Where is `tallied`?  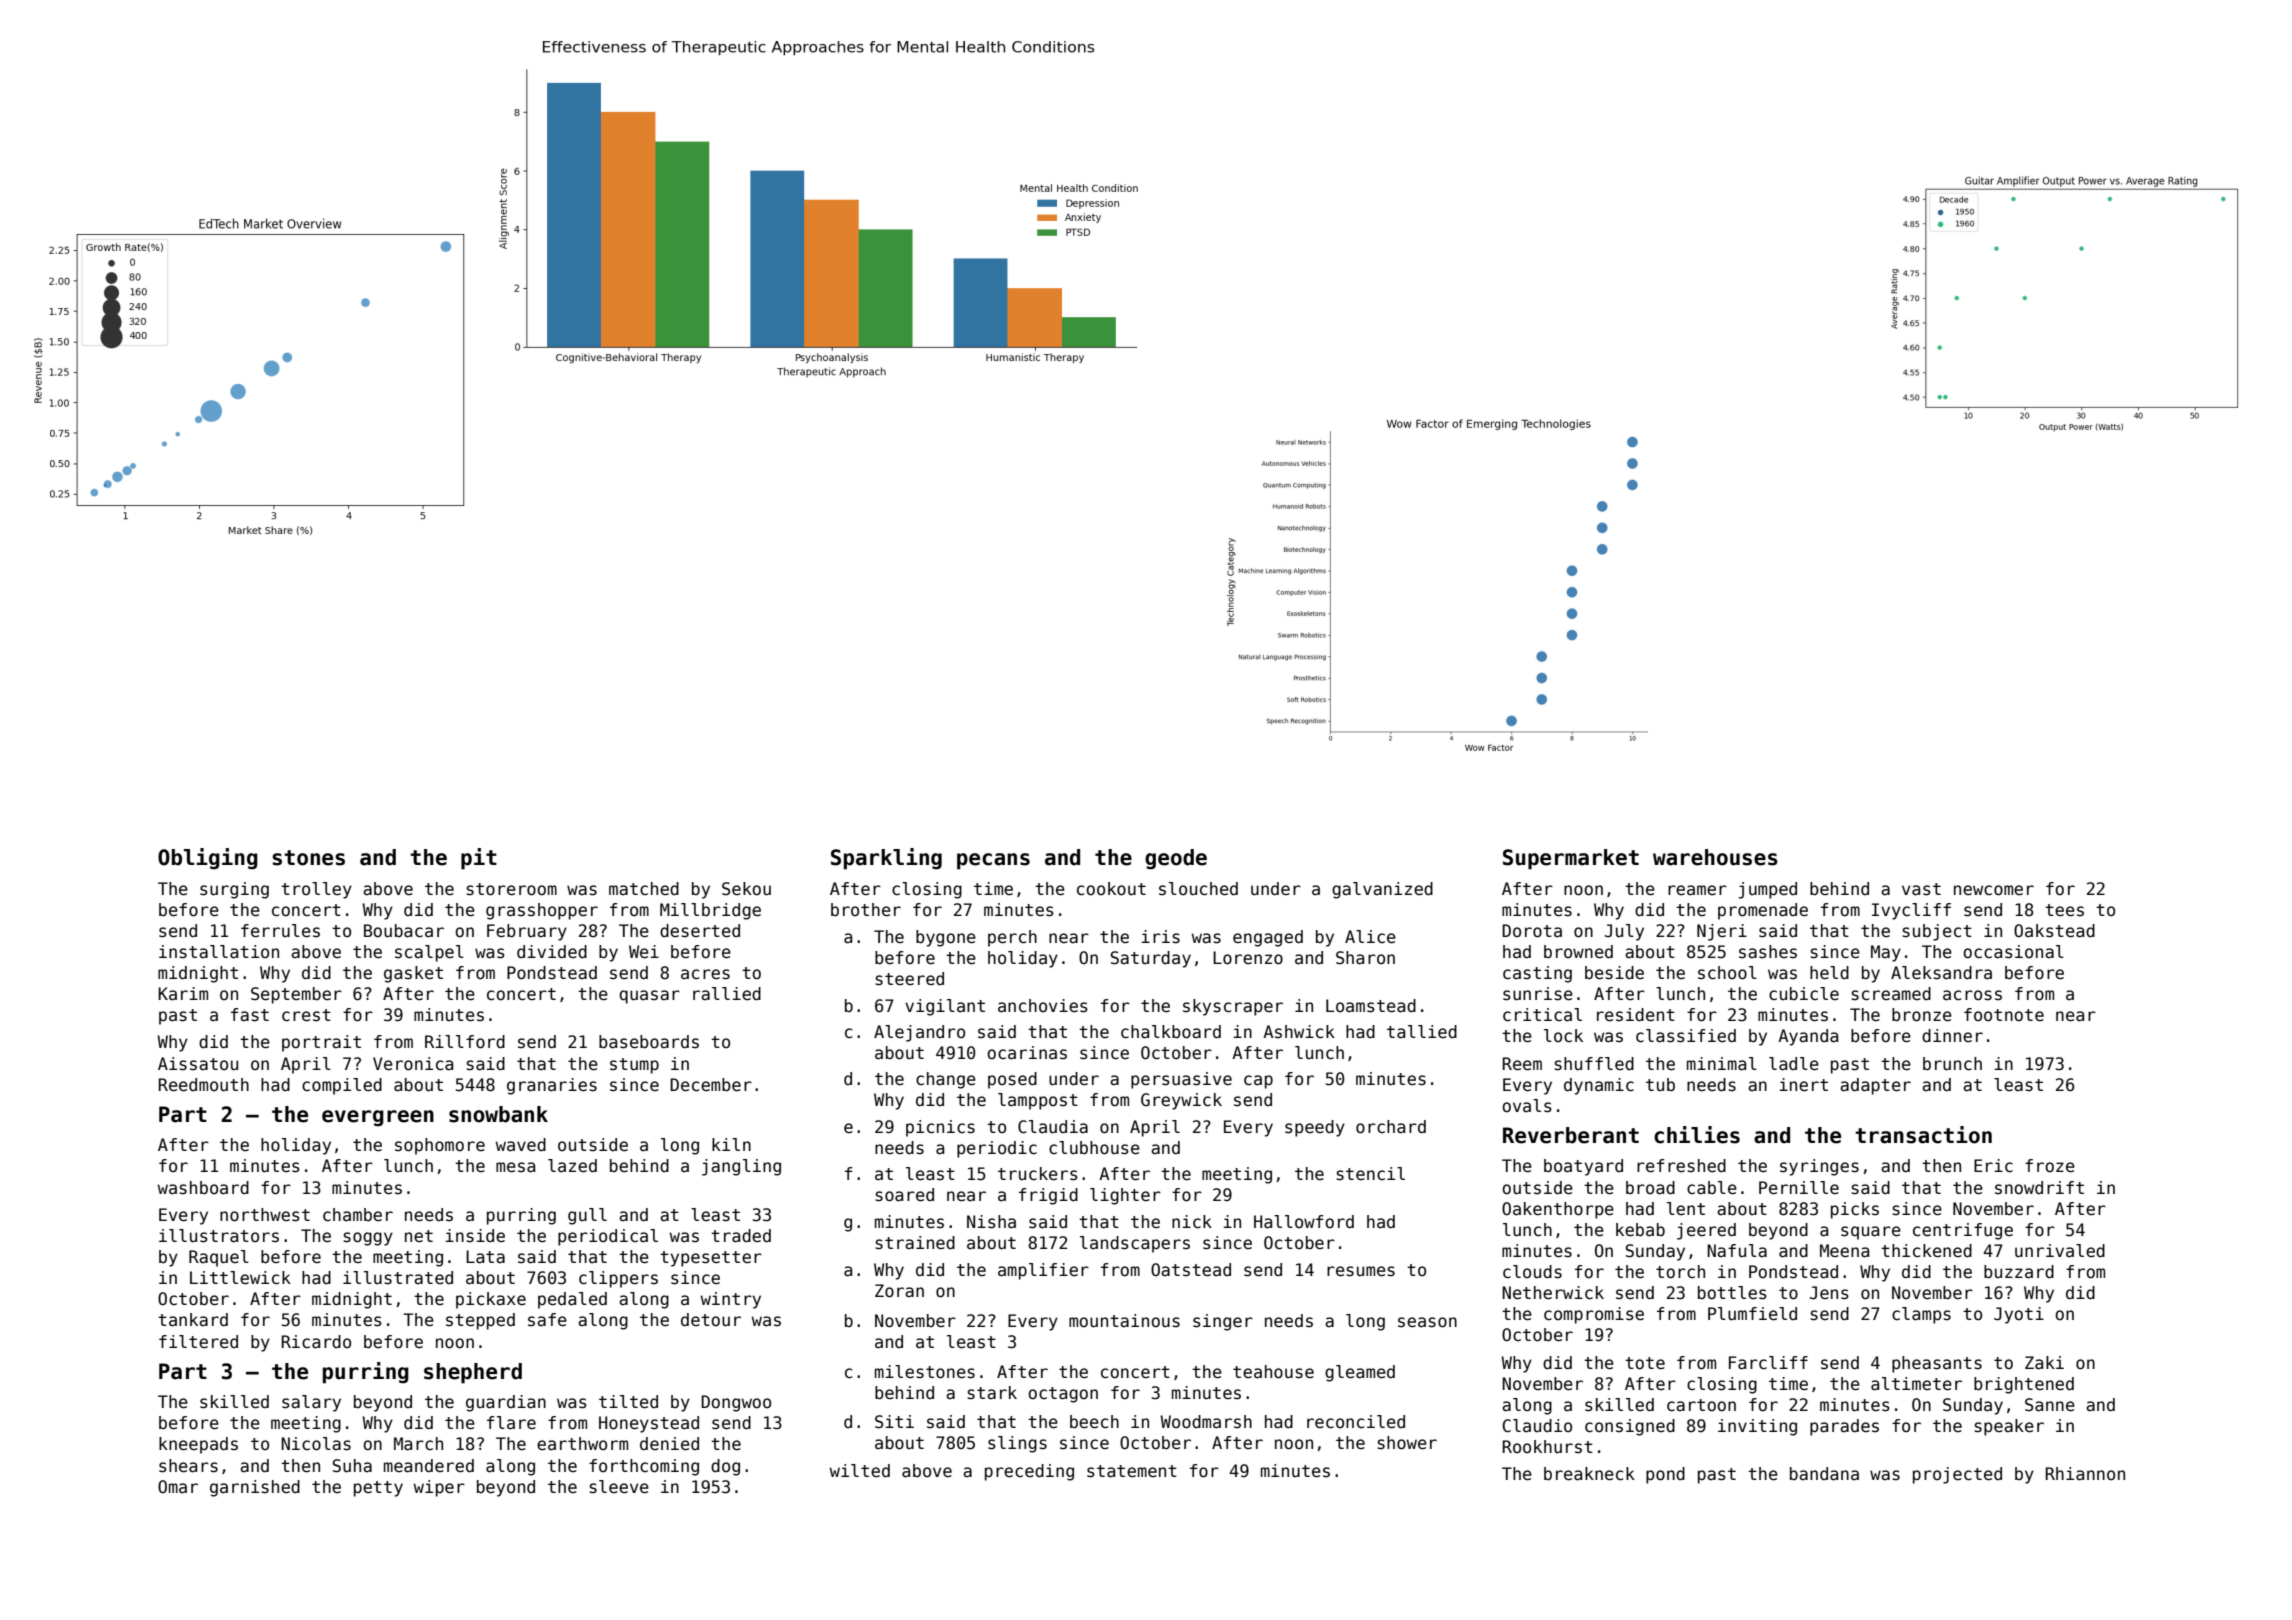
tallied is located at coordinates (1422, 1032).
